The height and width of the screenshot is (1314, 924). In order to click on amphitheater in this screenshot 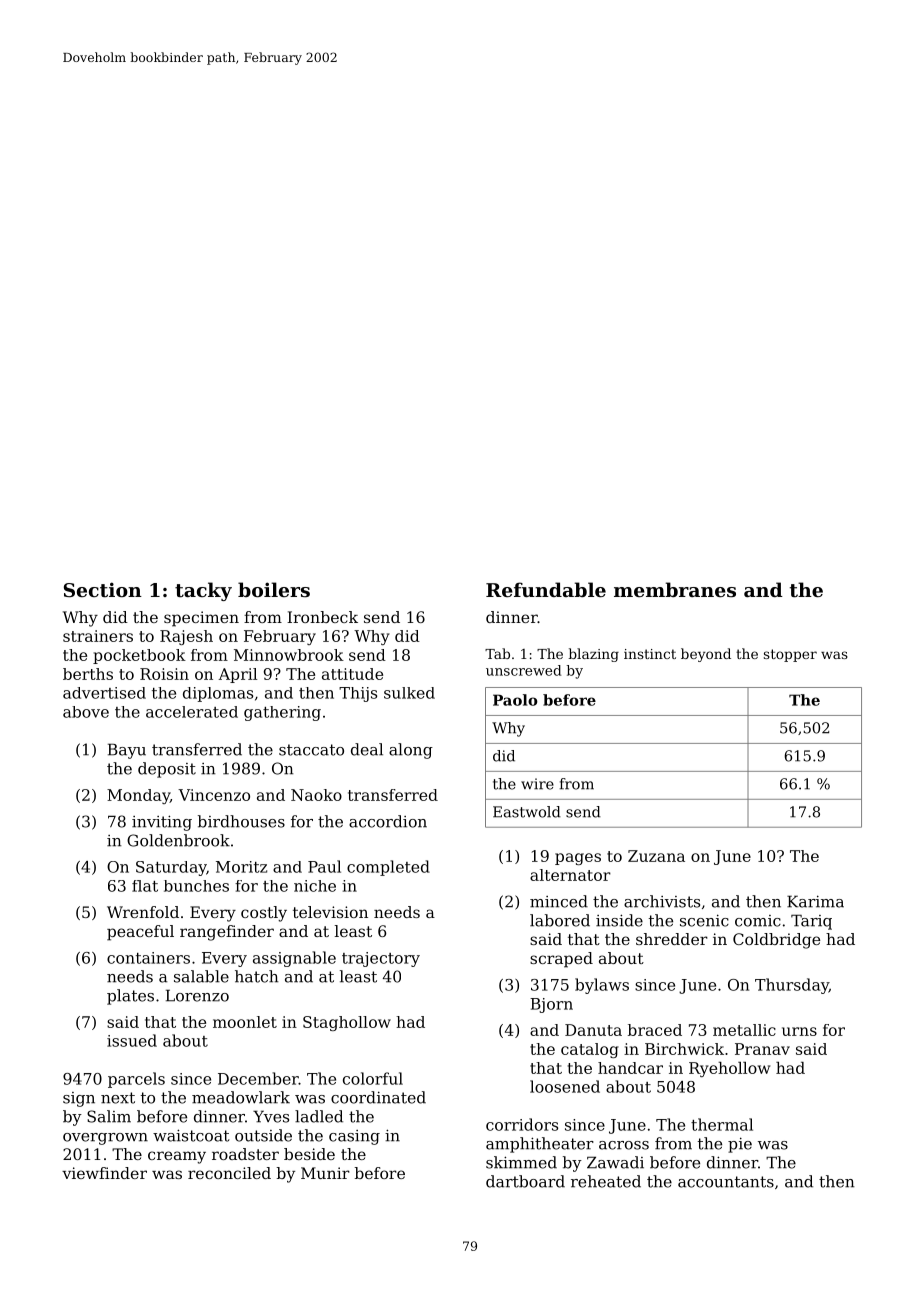, I will do `click(540, 1145)`.
